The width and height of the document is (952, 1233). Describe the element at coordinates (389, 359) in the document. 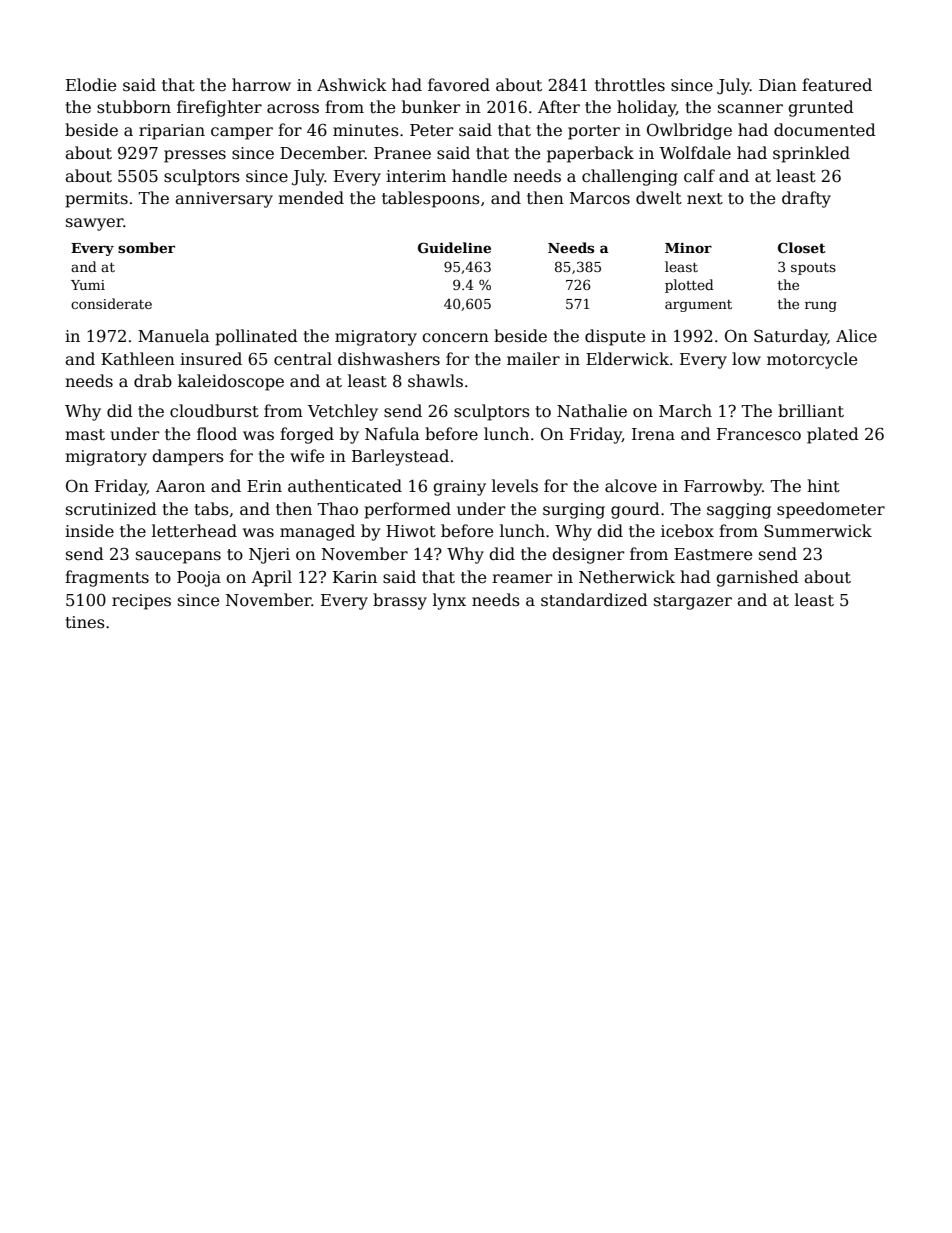

I see `dishwashers` at that location.
